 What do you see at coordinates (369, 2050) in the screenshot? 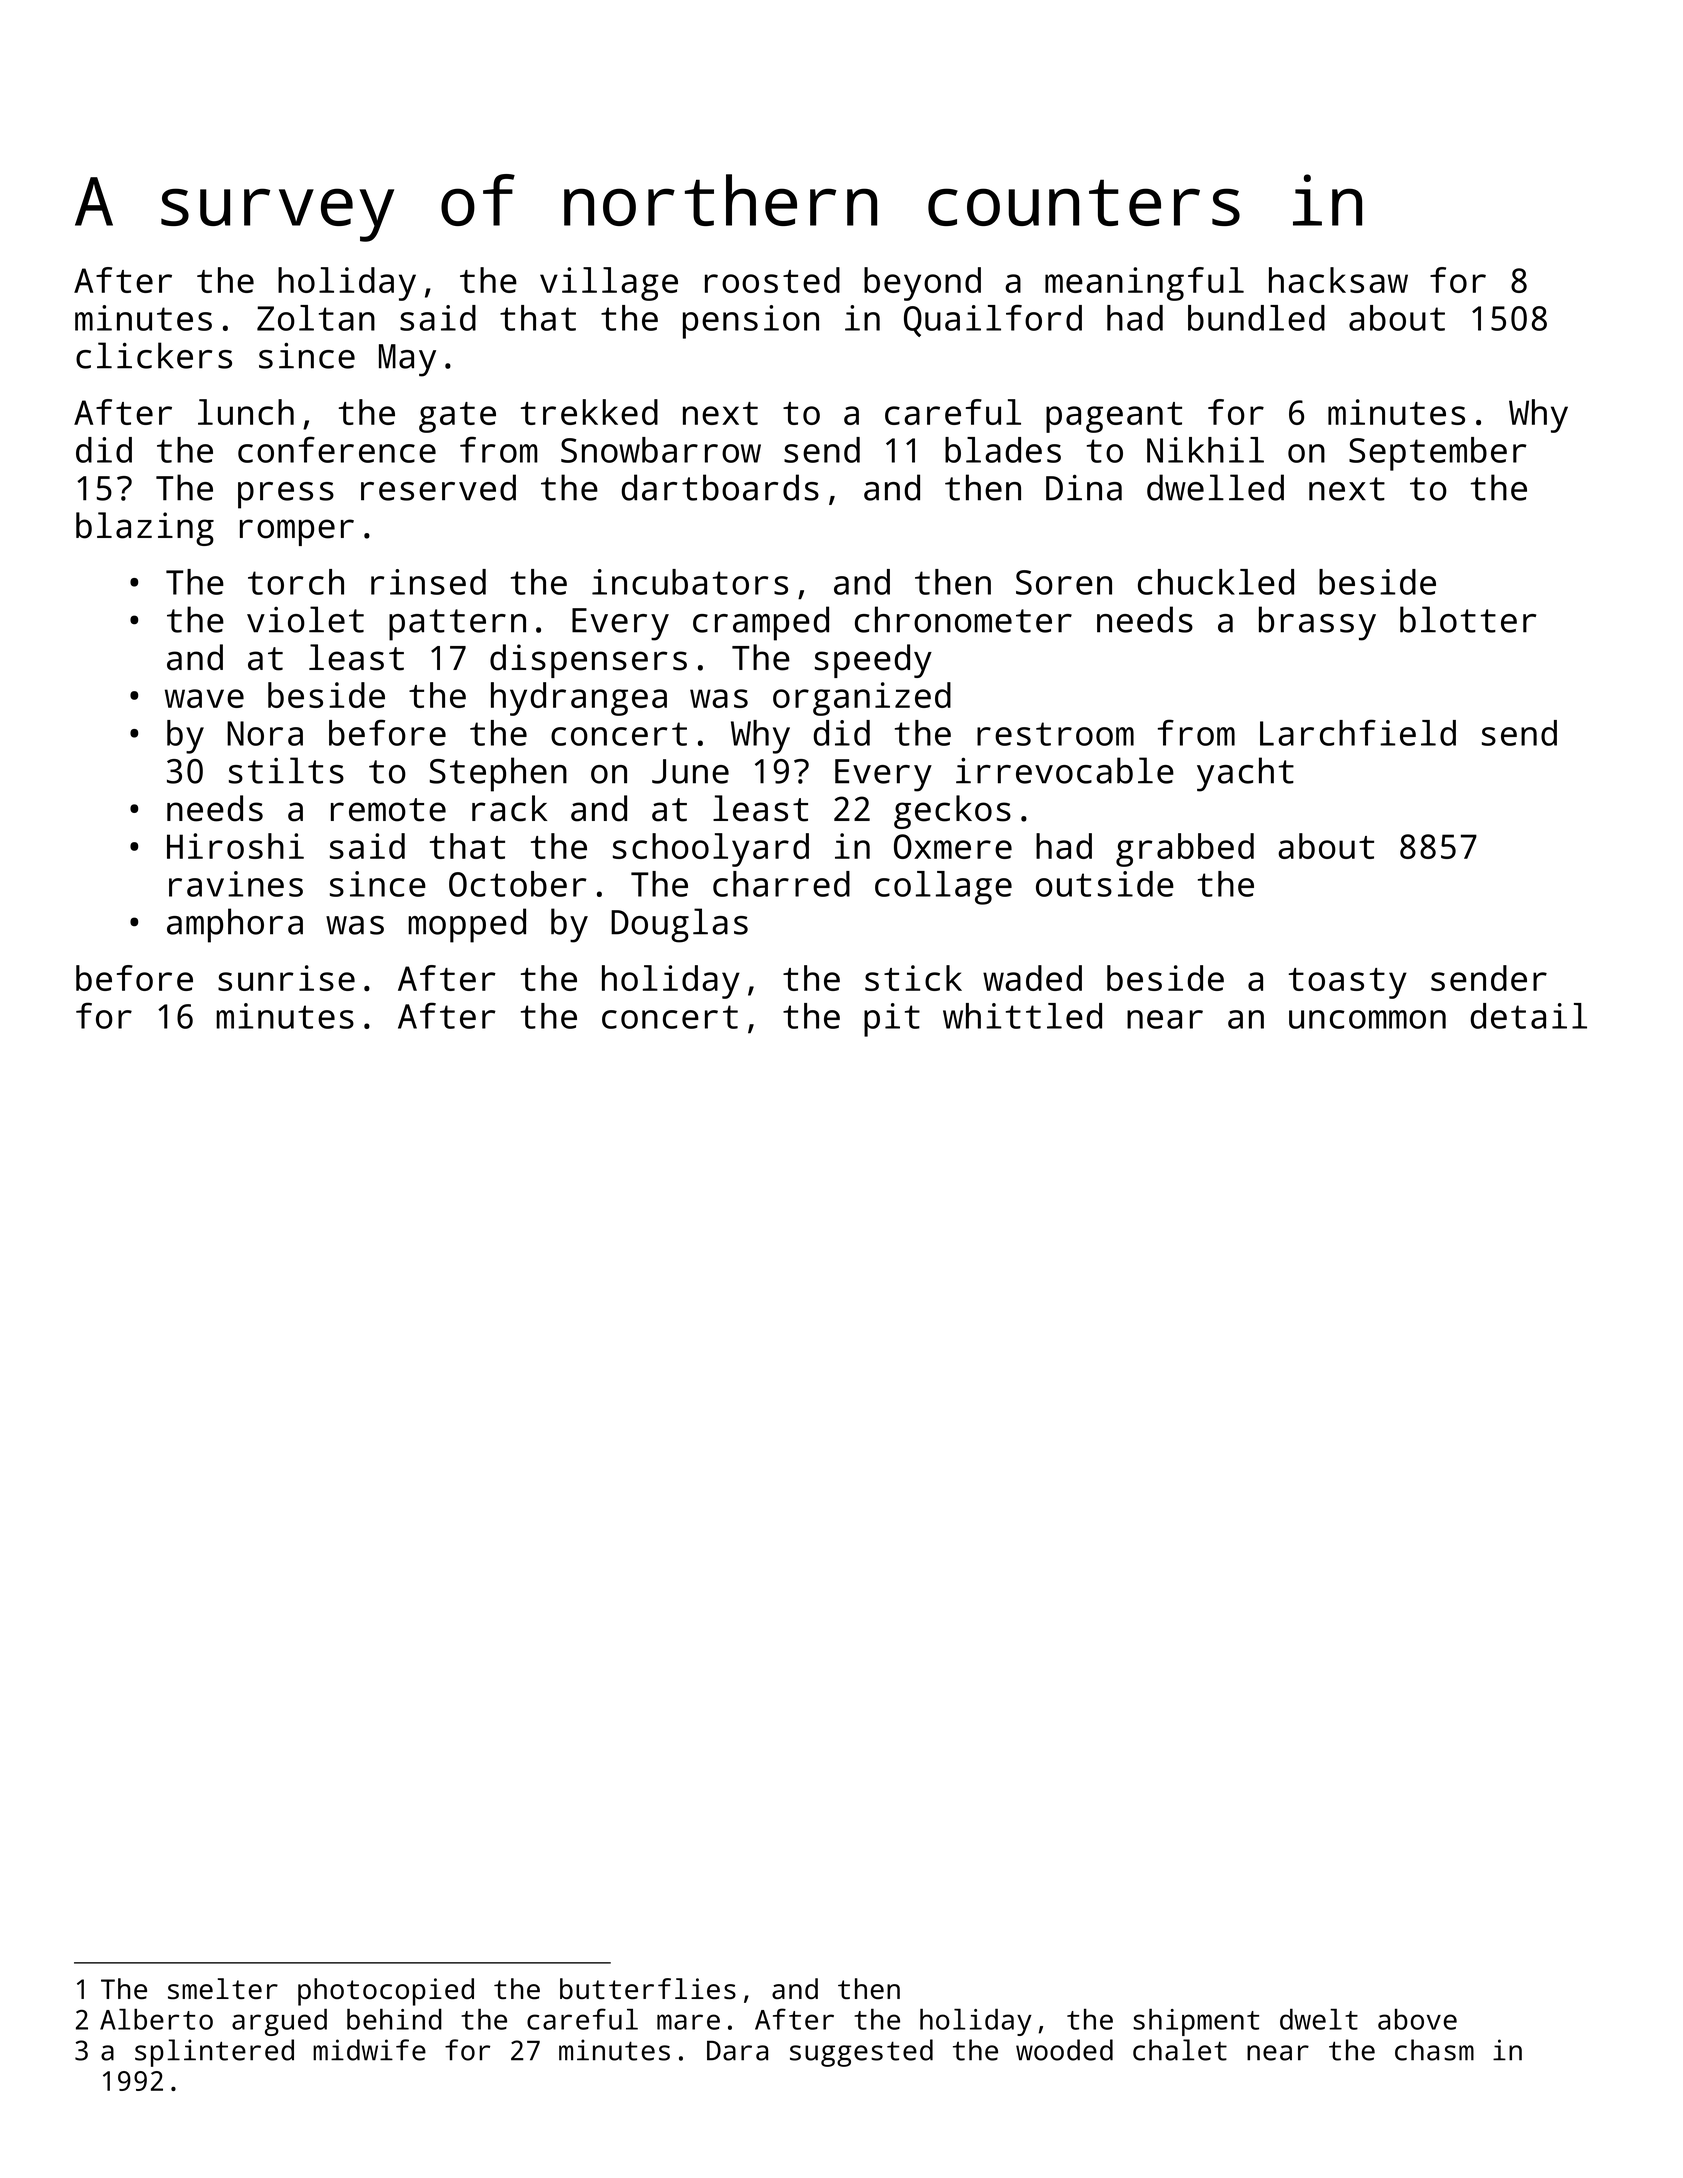
I see `midwife` at bounding box center [369, 2050].
